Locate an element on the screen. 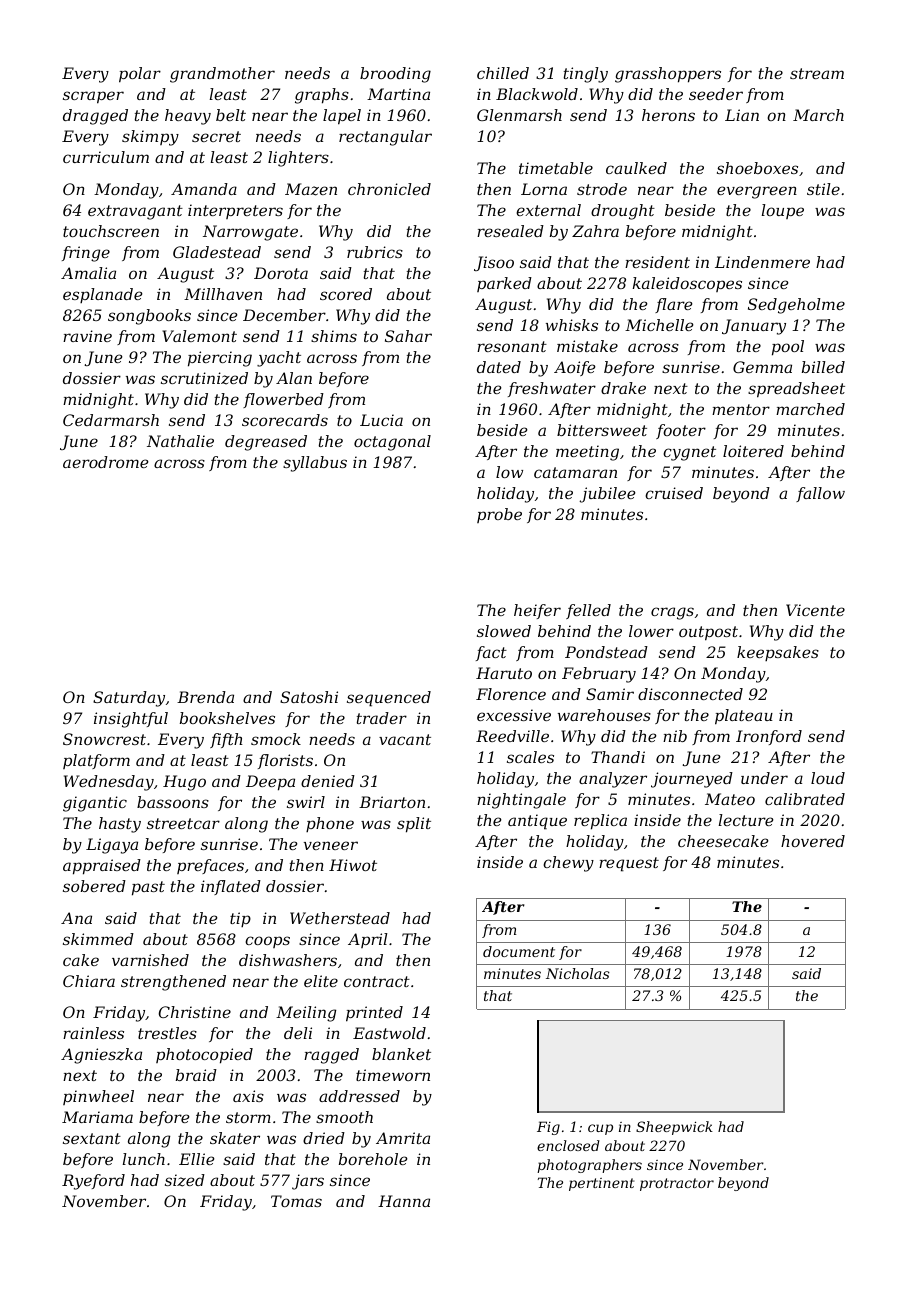  drake is located at coordinates (623, 388).
